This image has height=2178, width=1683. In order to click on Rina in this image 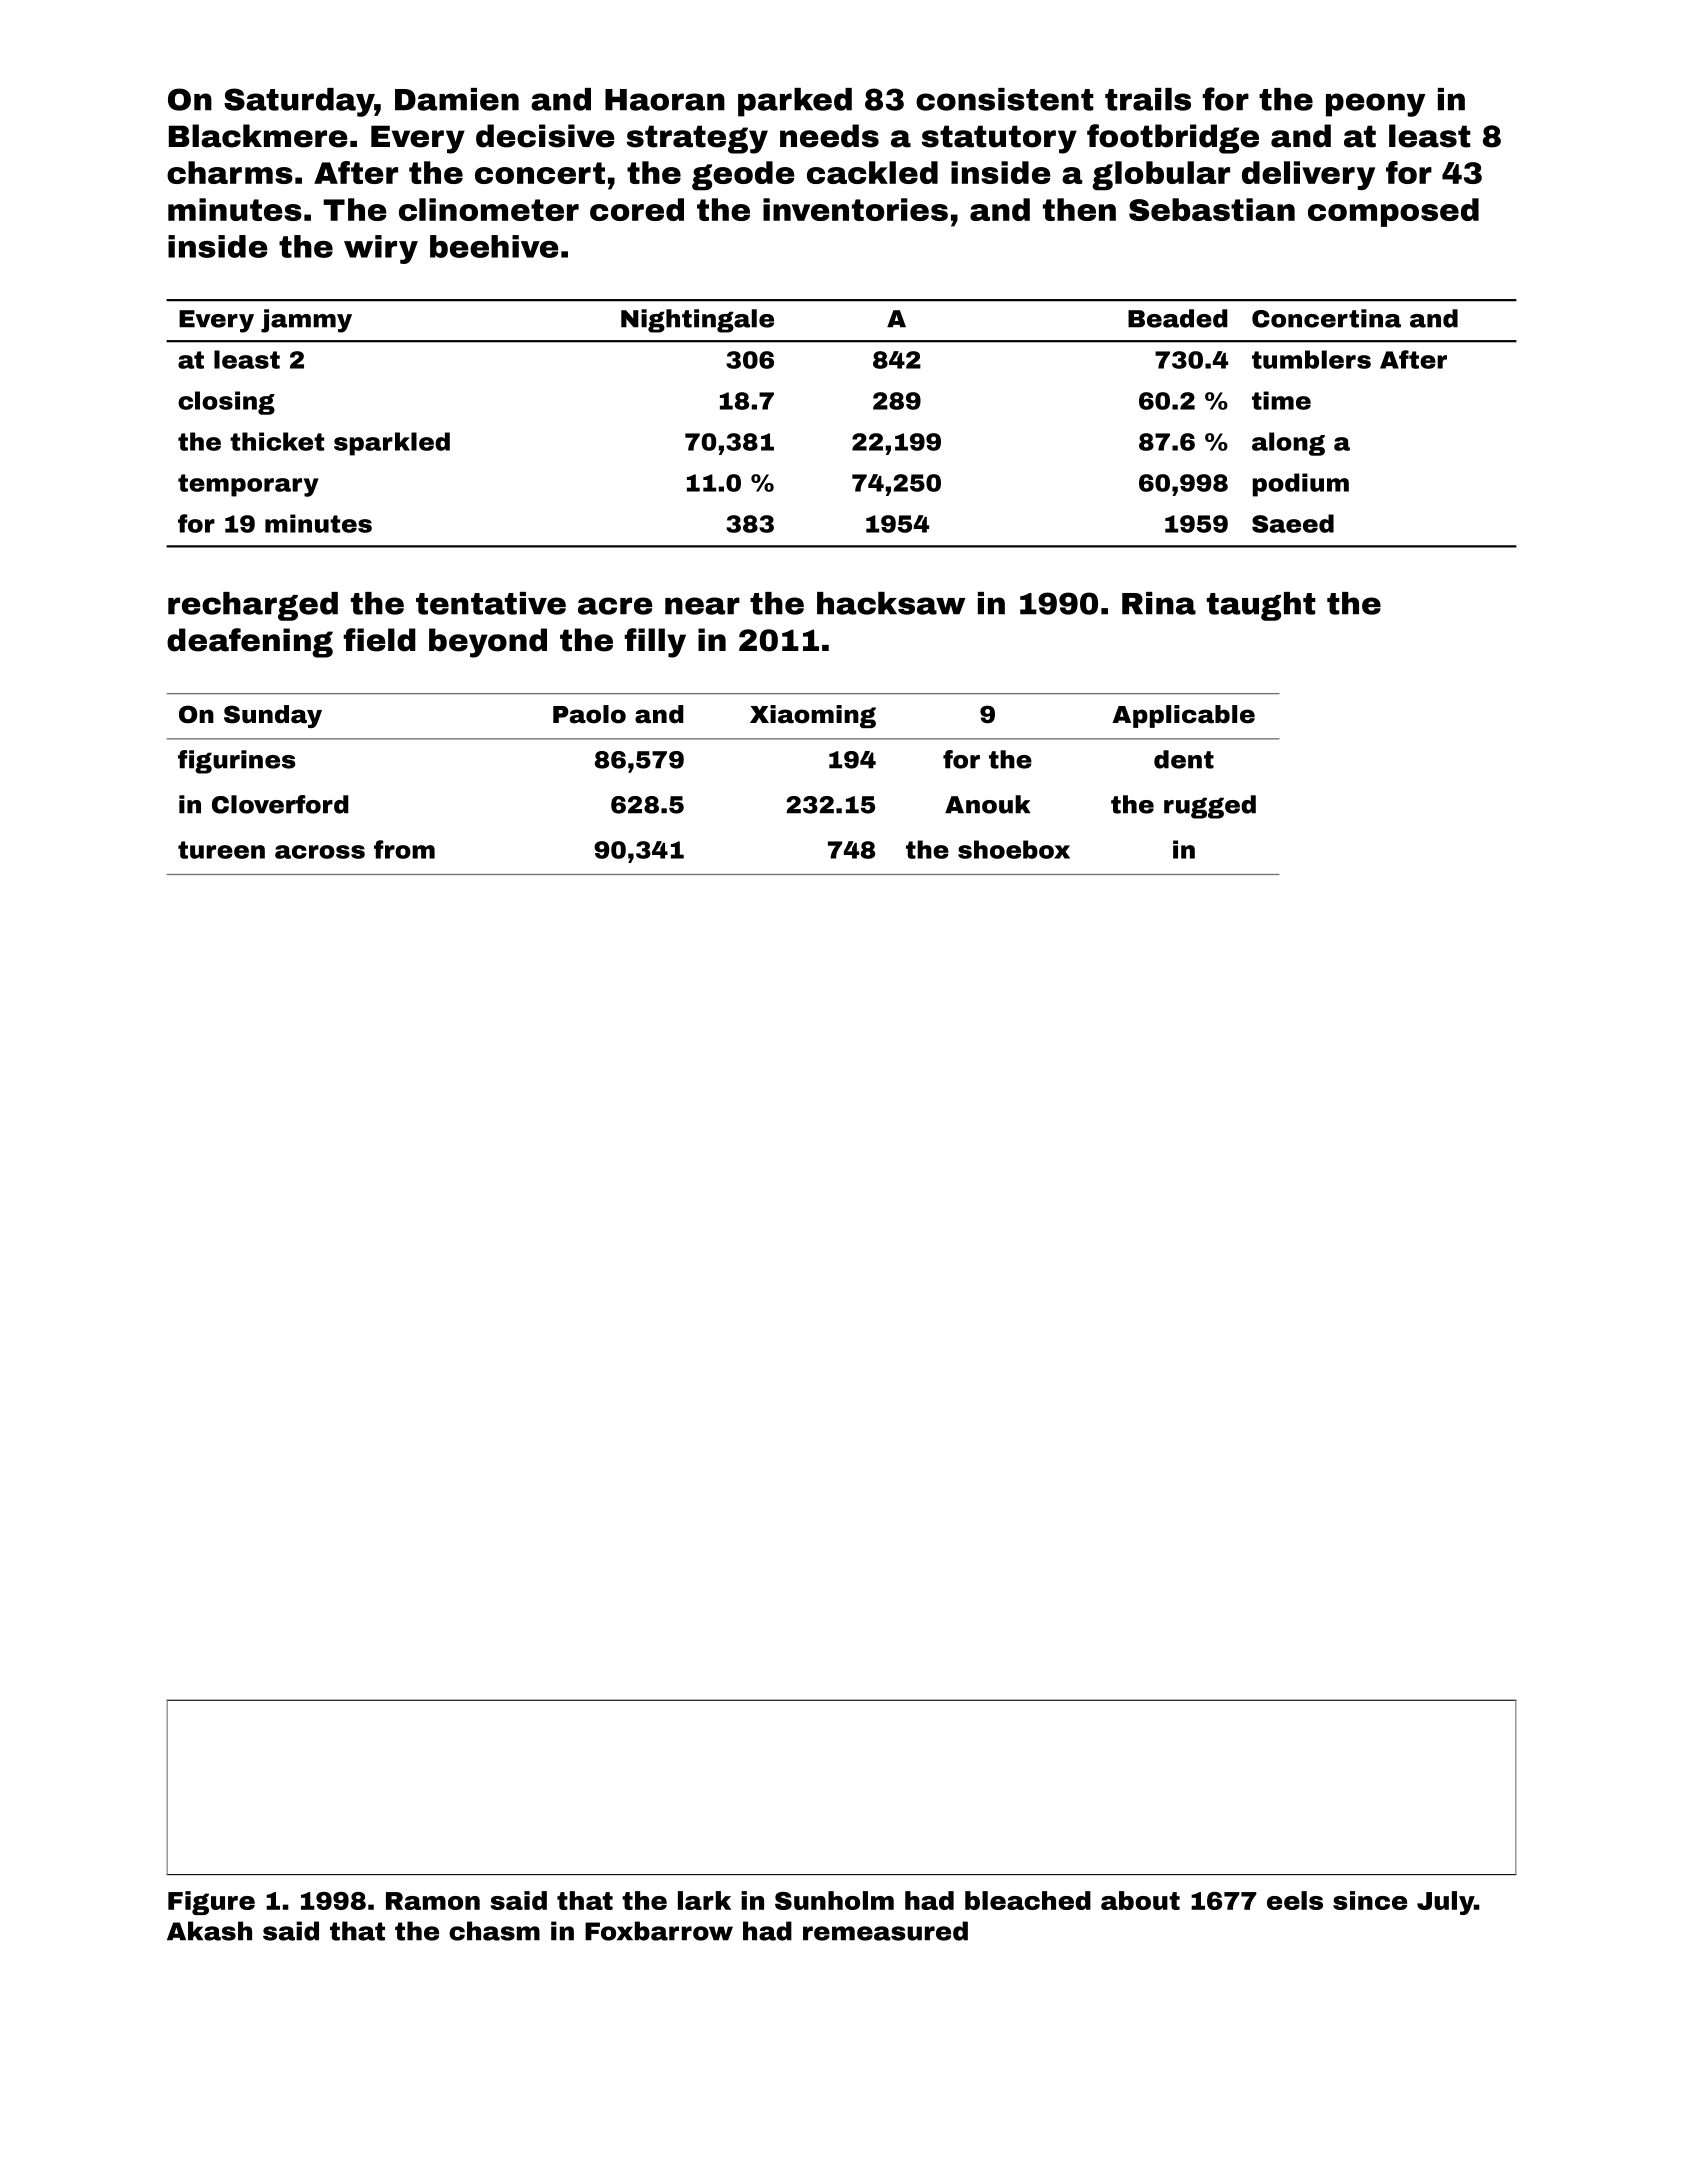, I will do `click(1159, 603)`.
